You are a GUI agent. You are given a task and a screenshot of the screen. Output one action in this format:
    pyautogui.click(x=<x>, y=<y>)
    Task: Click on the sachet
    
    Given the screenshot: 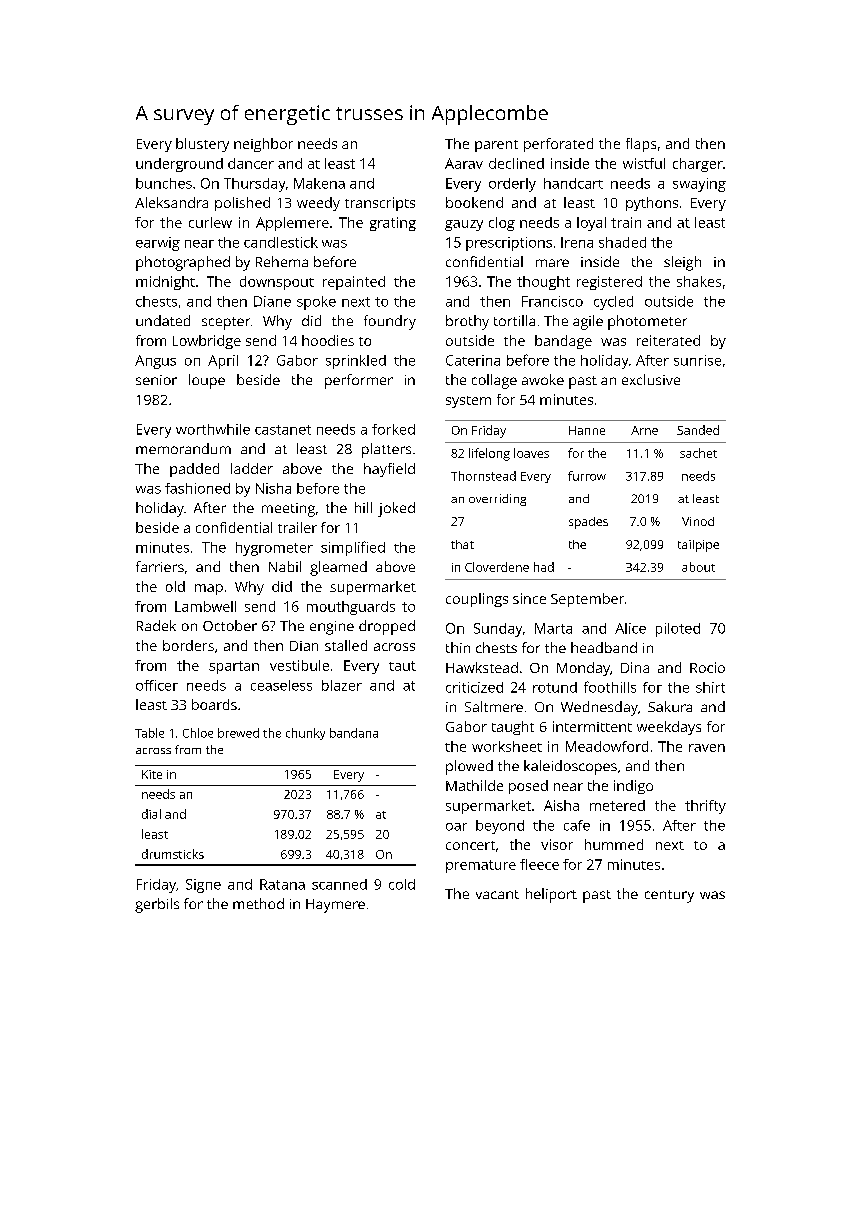 What is the action you would take?
    pyautogui.click(x=698, y=453)
